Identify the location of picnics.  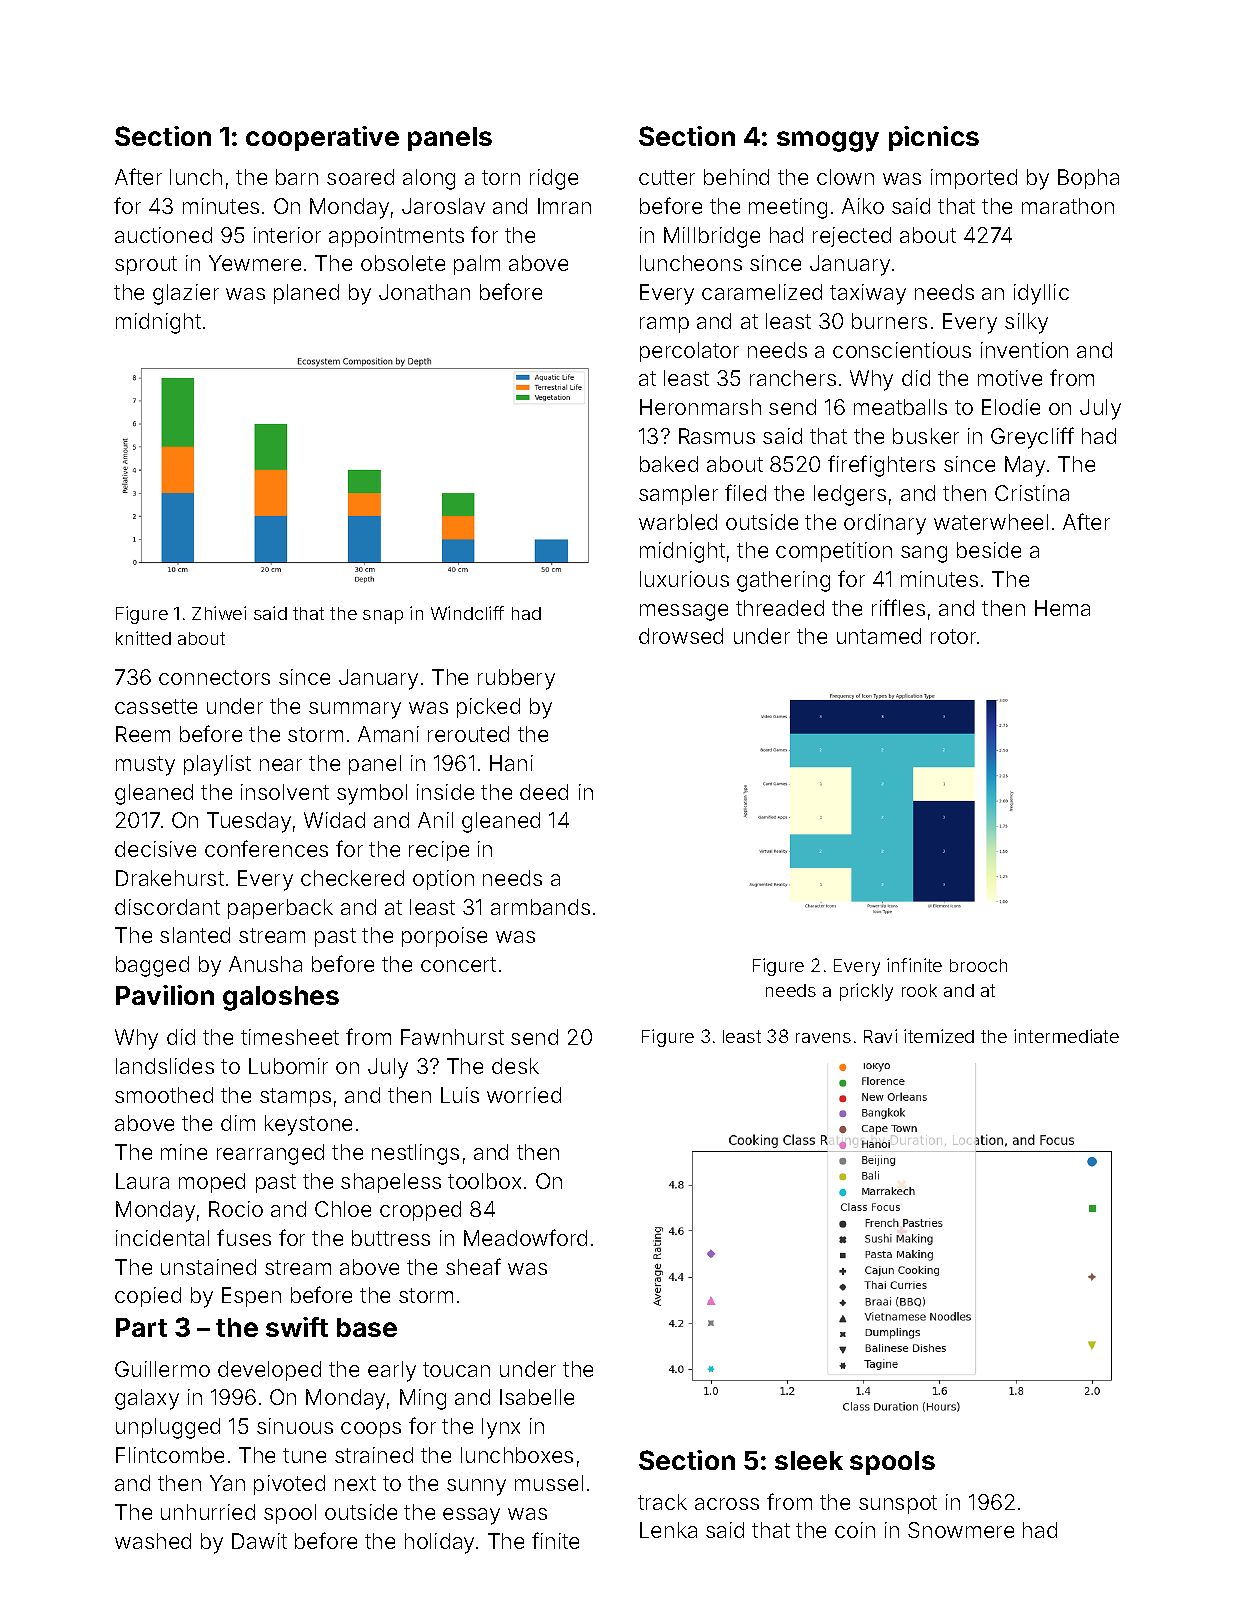
(934, 138).
